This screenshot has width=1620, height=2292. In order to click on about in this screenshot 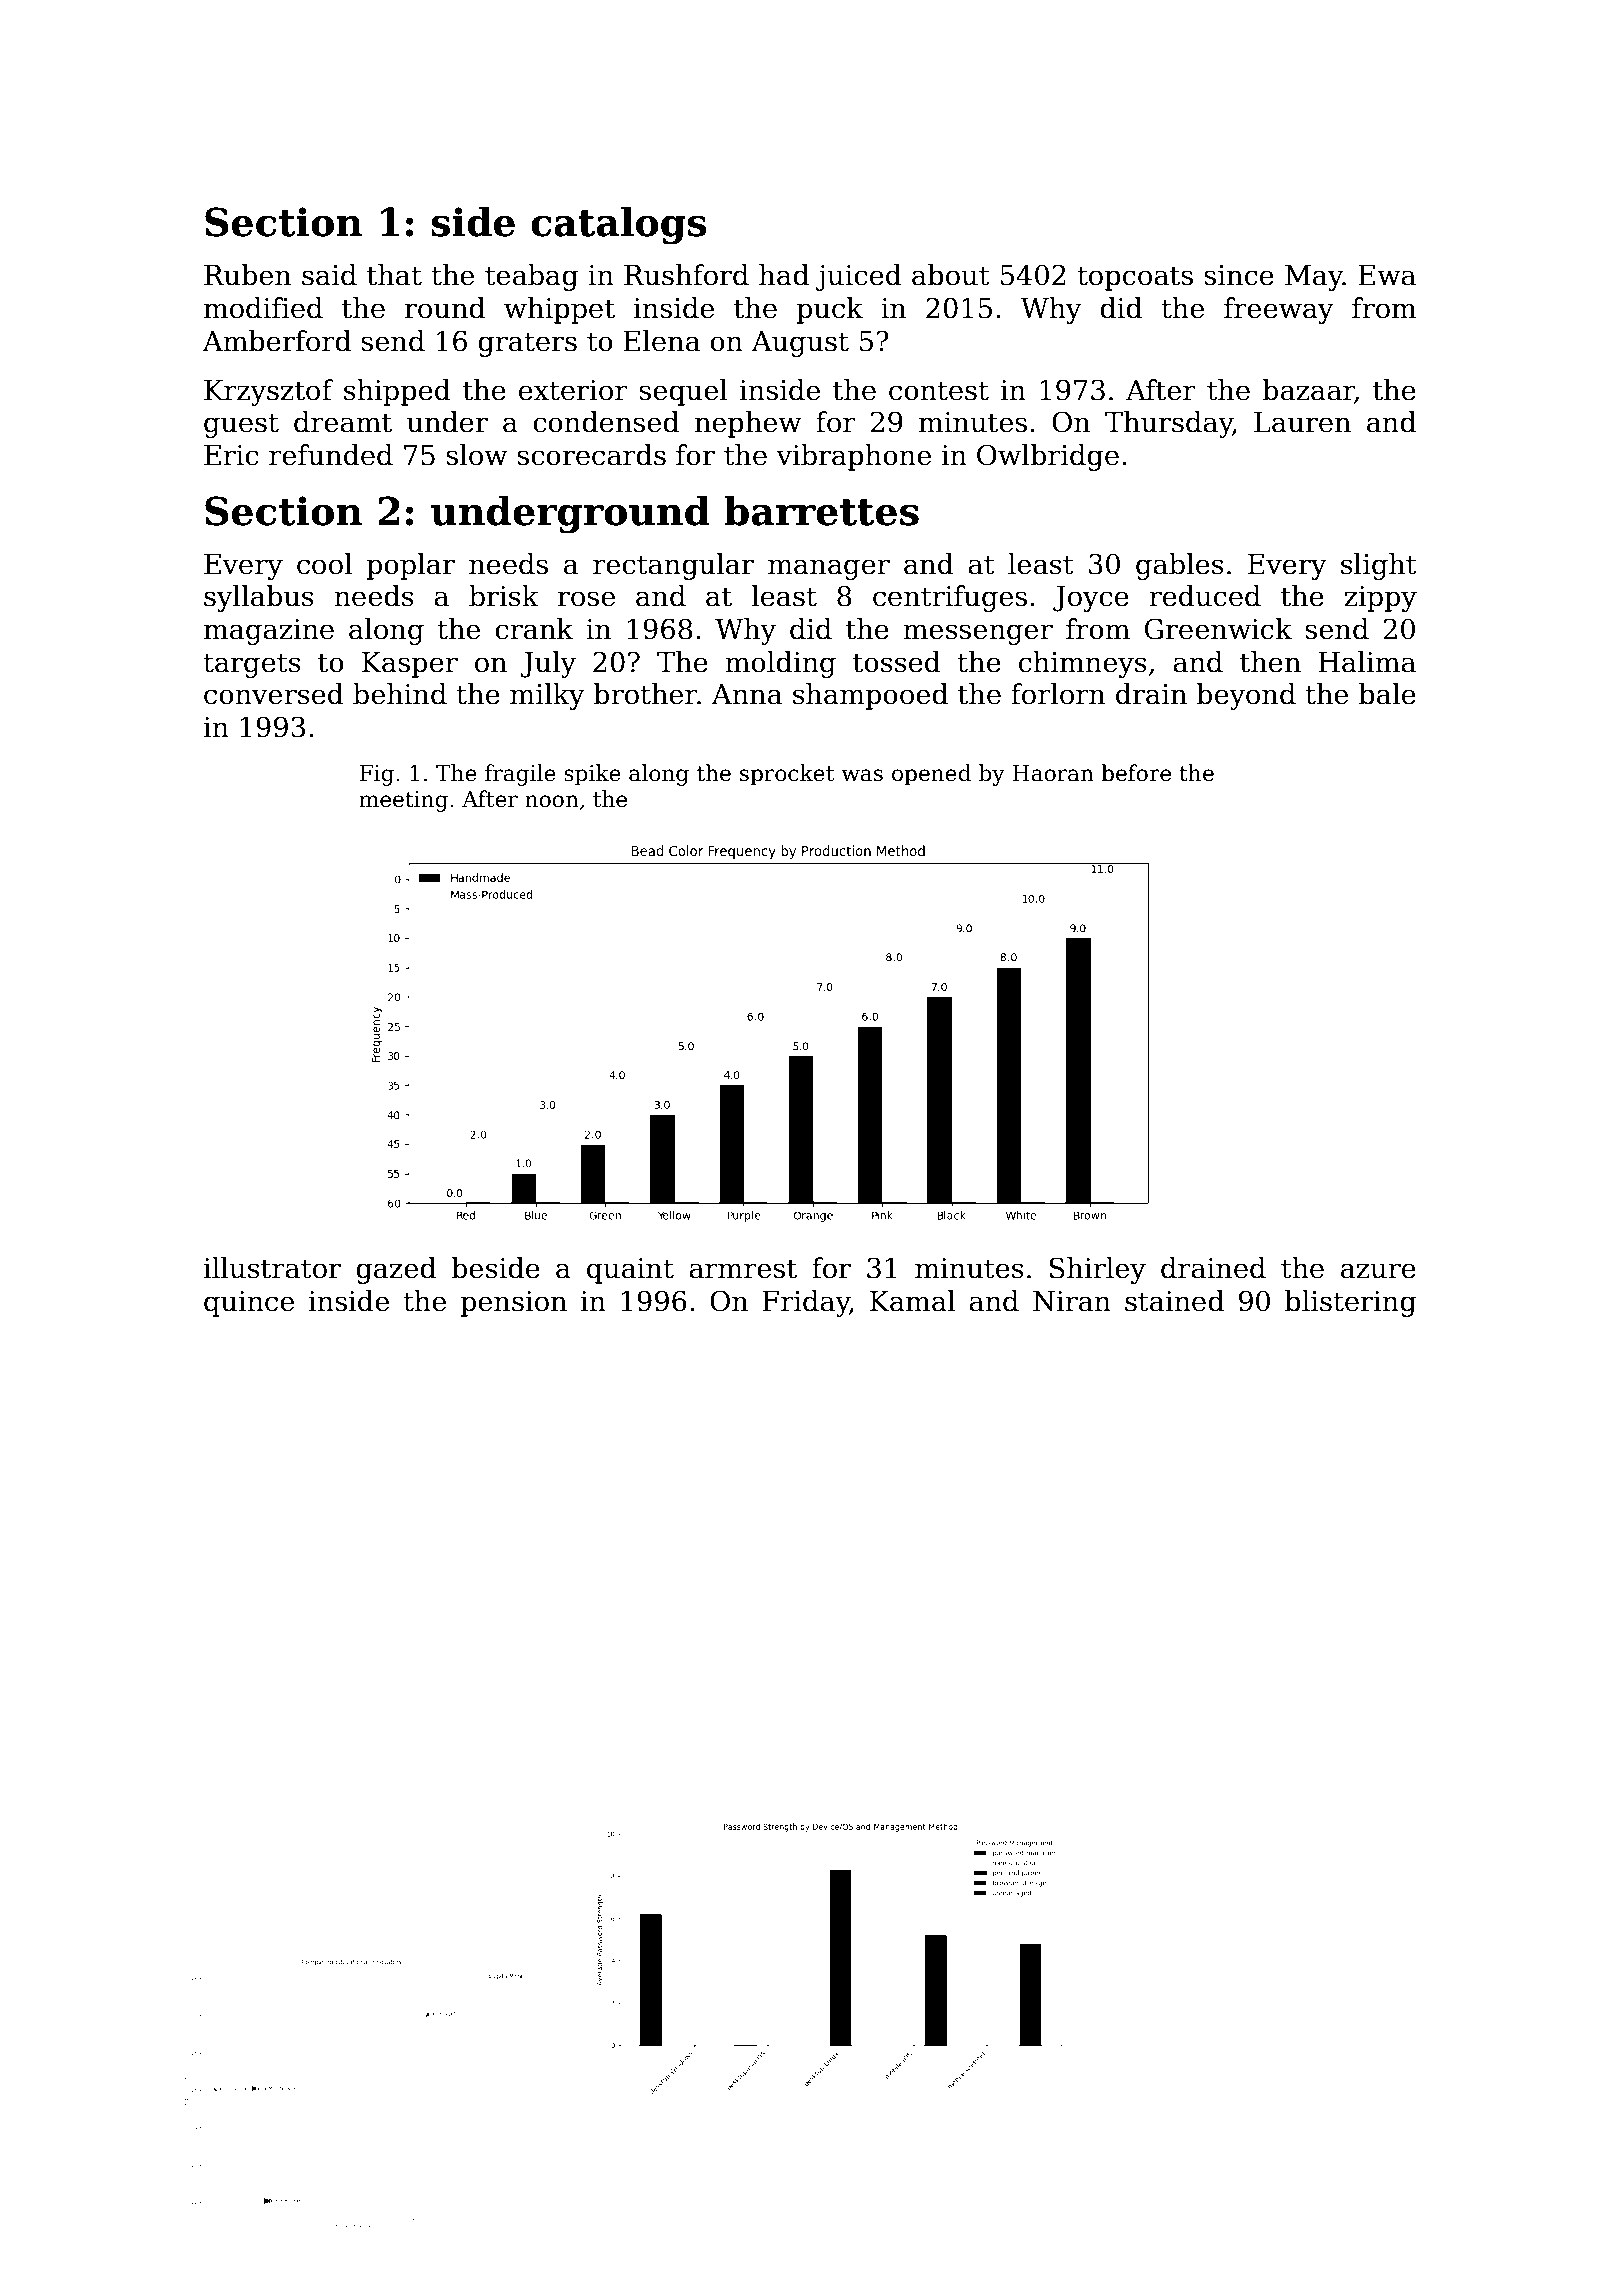, I will do `click(951, 275)`.
